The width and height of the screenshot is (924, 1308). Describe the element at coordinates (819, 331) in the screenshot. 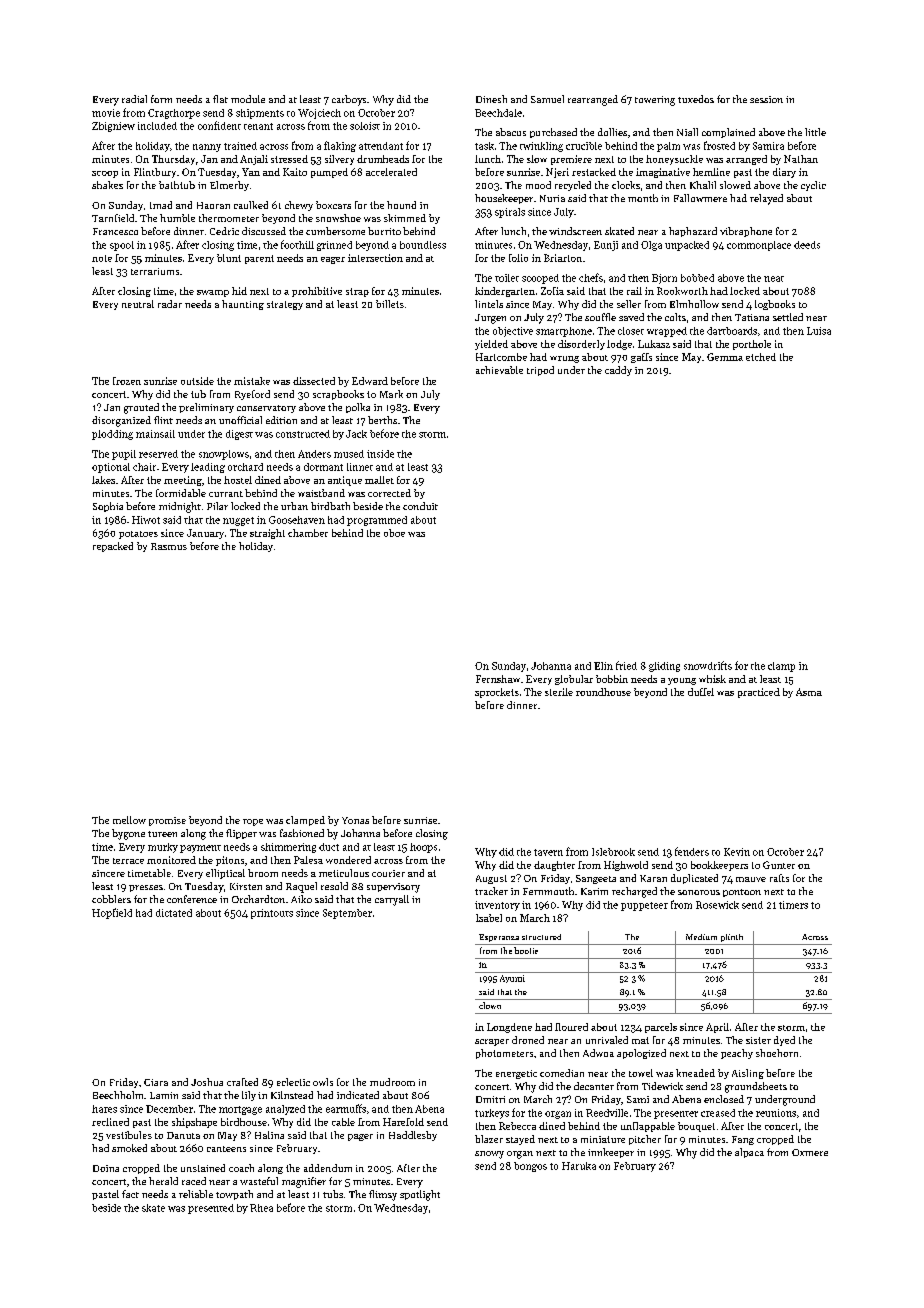

I see `Luisa` at that location.
